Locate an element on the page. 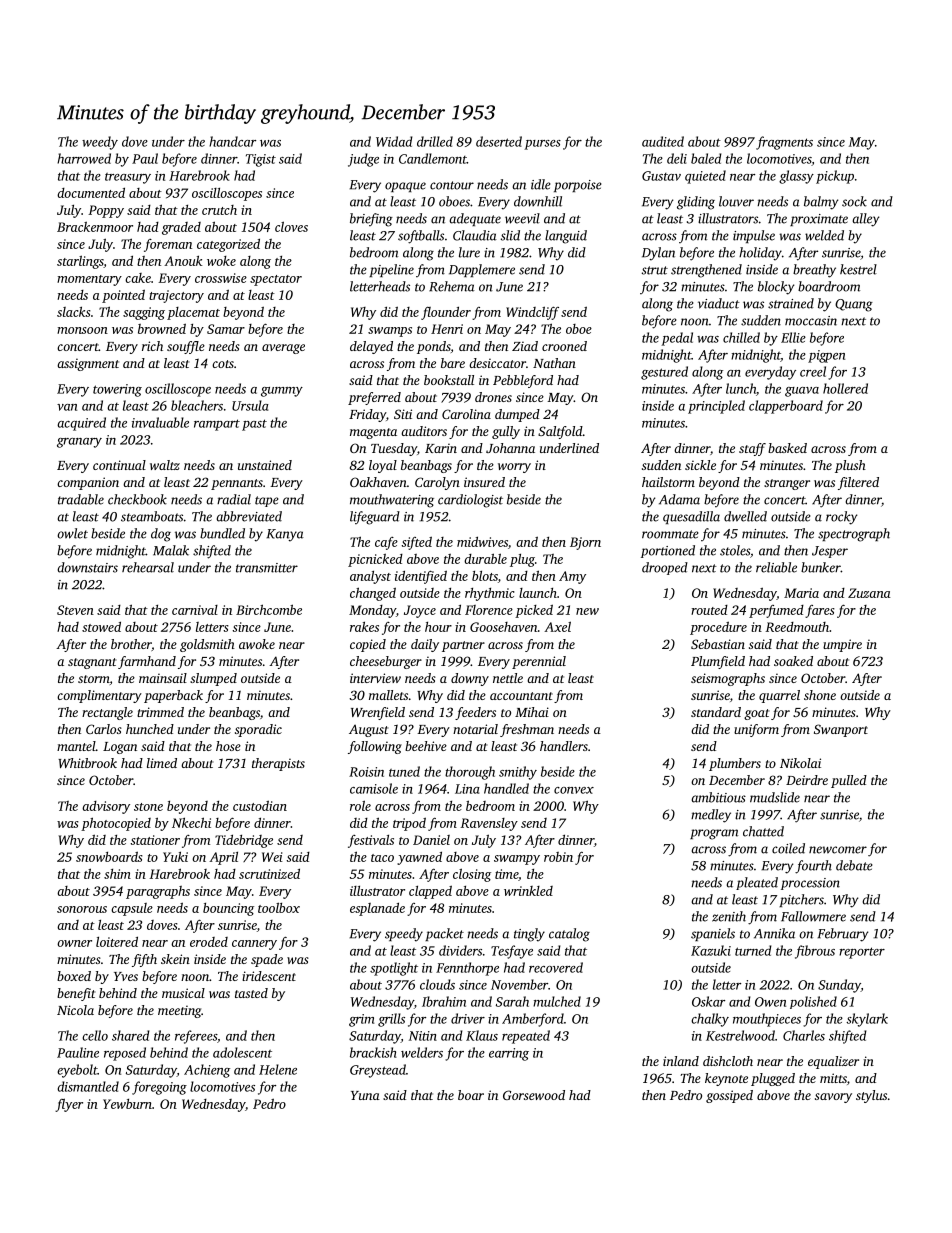 This document has height=1233, width=952. owlet is located at coordinates (72, 533).
